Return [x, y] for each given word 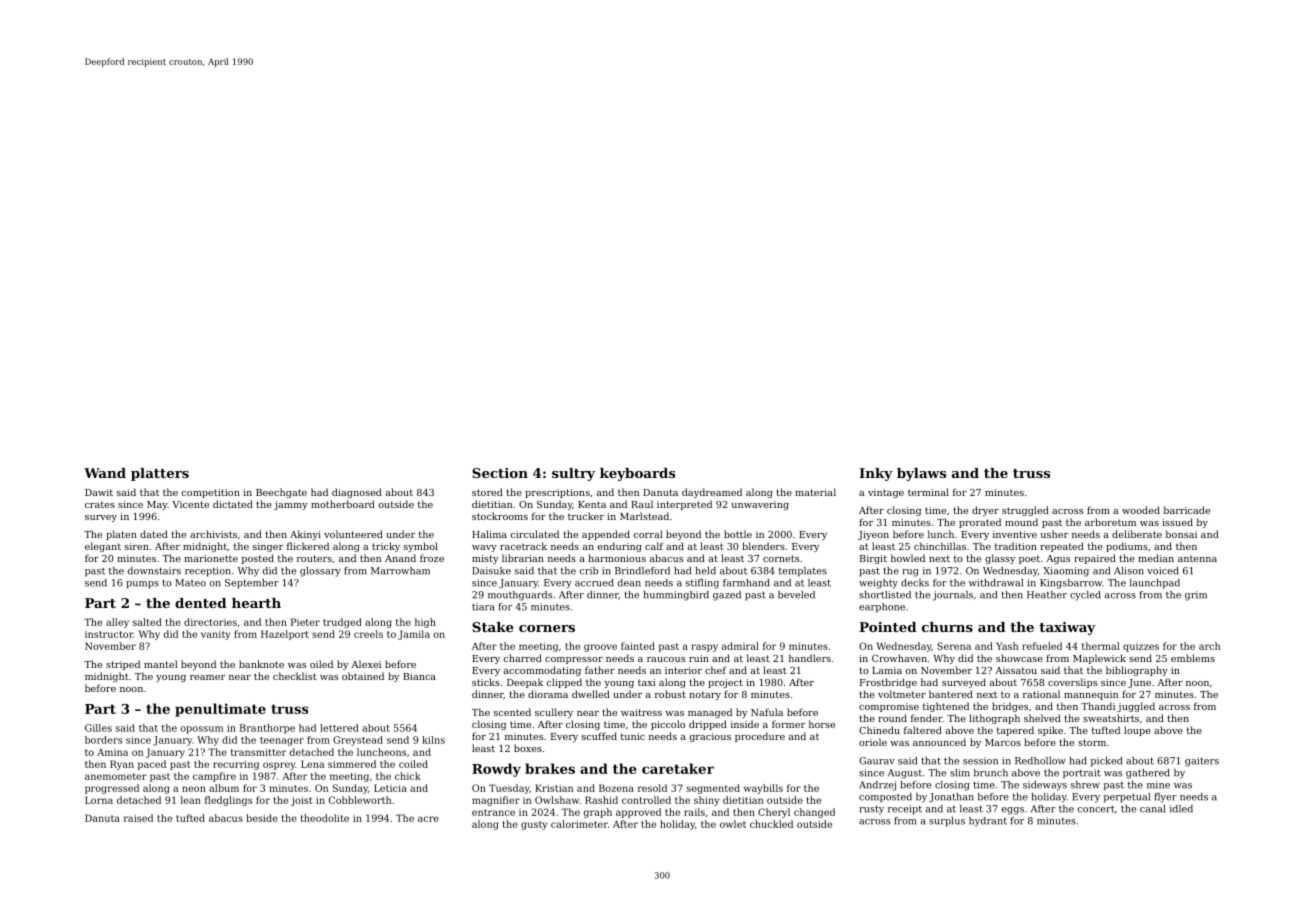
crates [100, 504]
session [980, 761]
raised [138, 818]
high [425, 623]
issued [1177, 522]
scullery [554, 713]
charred [523, 658]
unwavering [760, 505]
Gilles [98, 728]
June [1139, 683]
